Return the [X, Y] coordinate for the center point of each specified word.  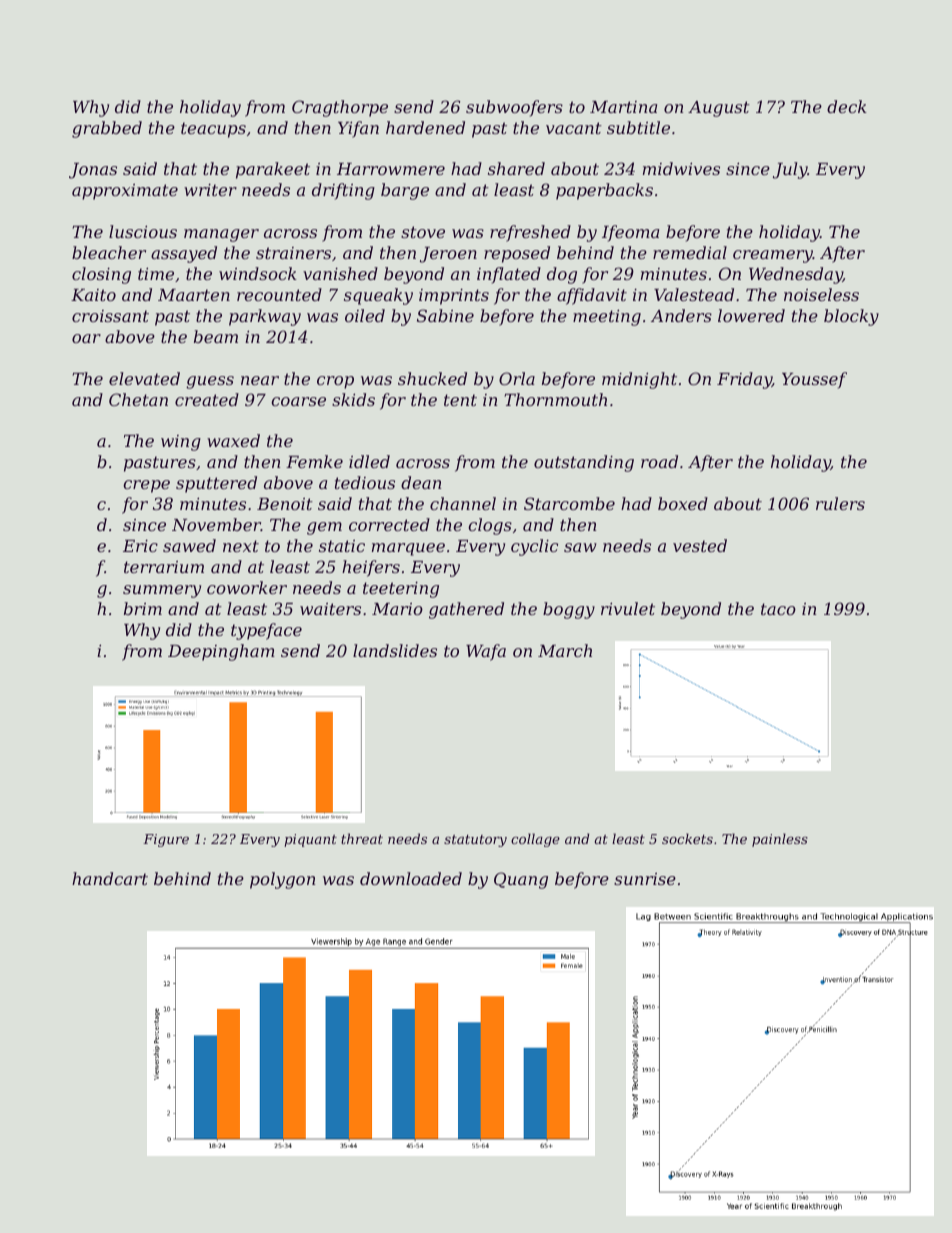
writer [210, 190]
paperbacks [604, 191]
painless [780, 840]
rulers [840, 503]
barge [405, 191]
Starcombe [569, 503]
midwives [681, 168]
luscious [143, 231]
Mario [397, 609]
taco [778, 609]
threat [362, 838]
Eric [140, 546]
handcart [110, 878]
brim [143, 608]
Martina [623, 107]
